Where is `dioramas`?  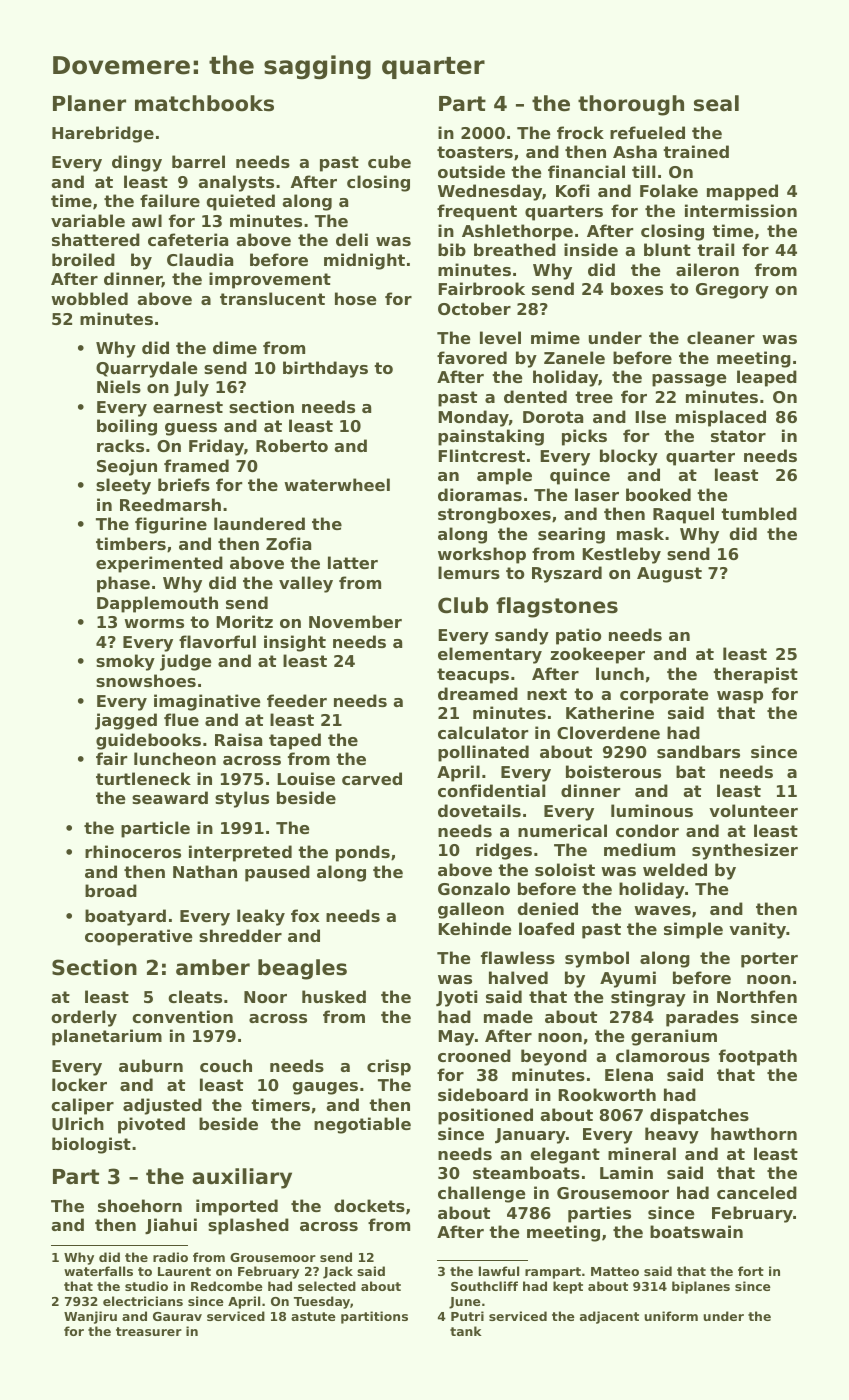
dioramas is located at coordinates (480, 494).
